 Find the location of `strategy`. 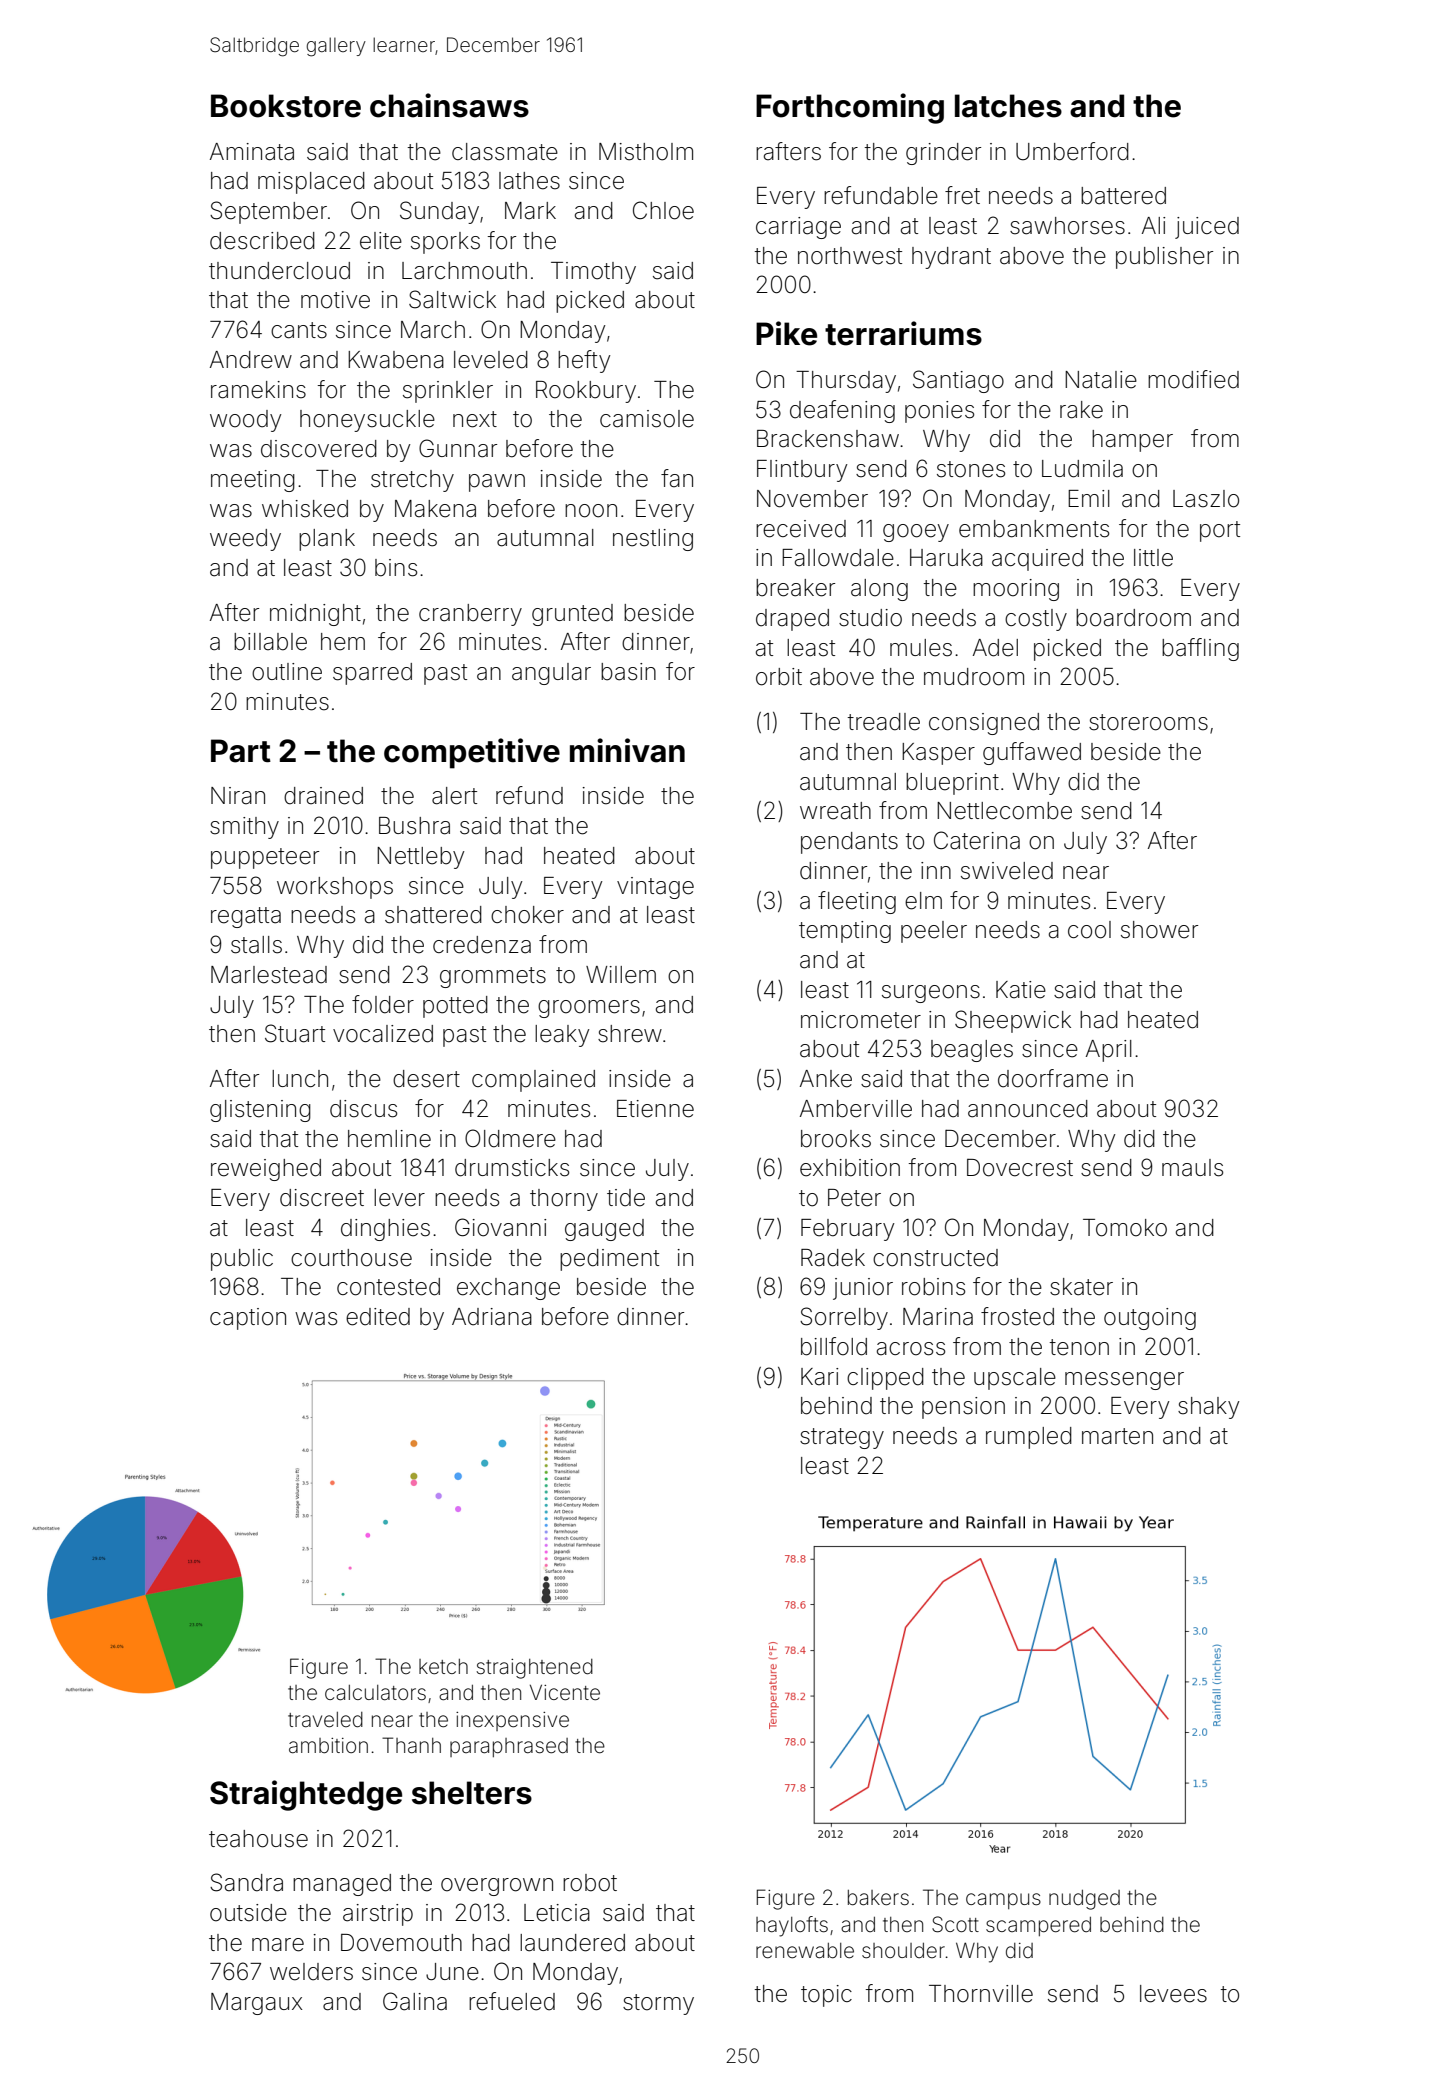

strategy is located at coordinates (842, 1438).
